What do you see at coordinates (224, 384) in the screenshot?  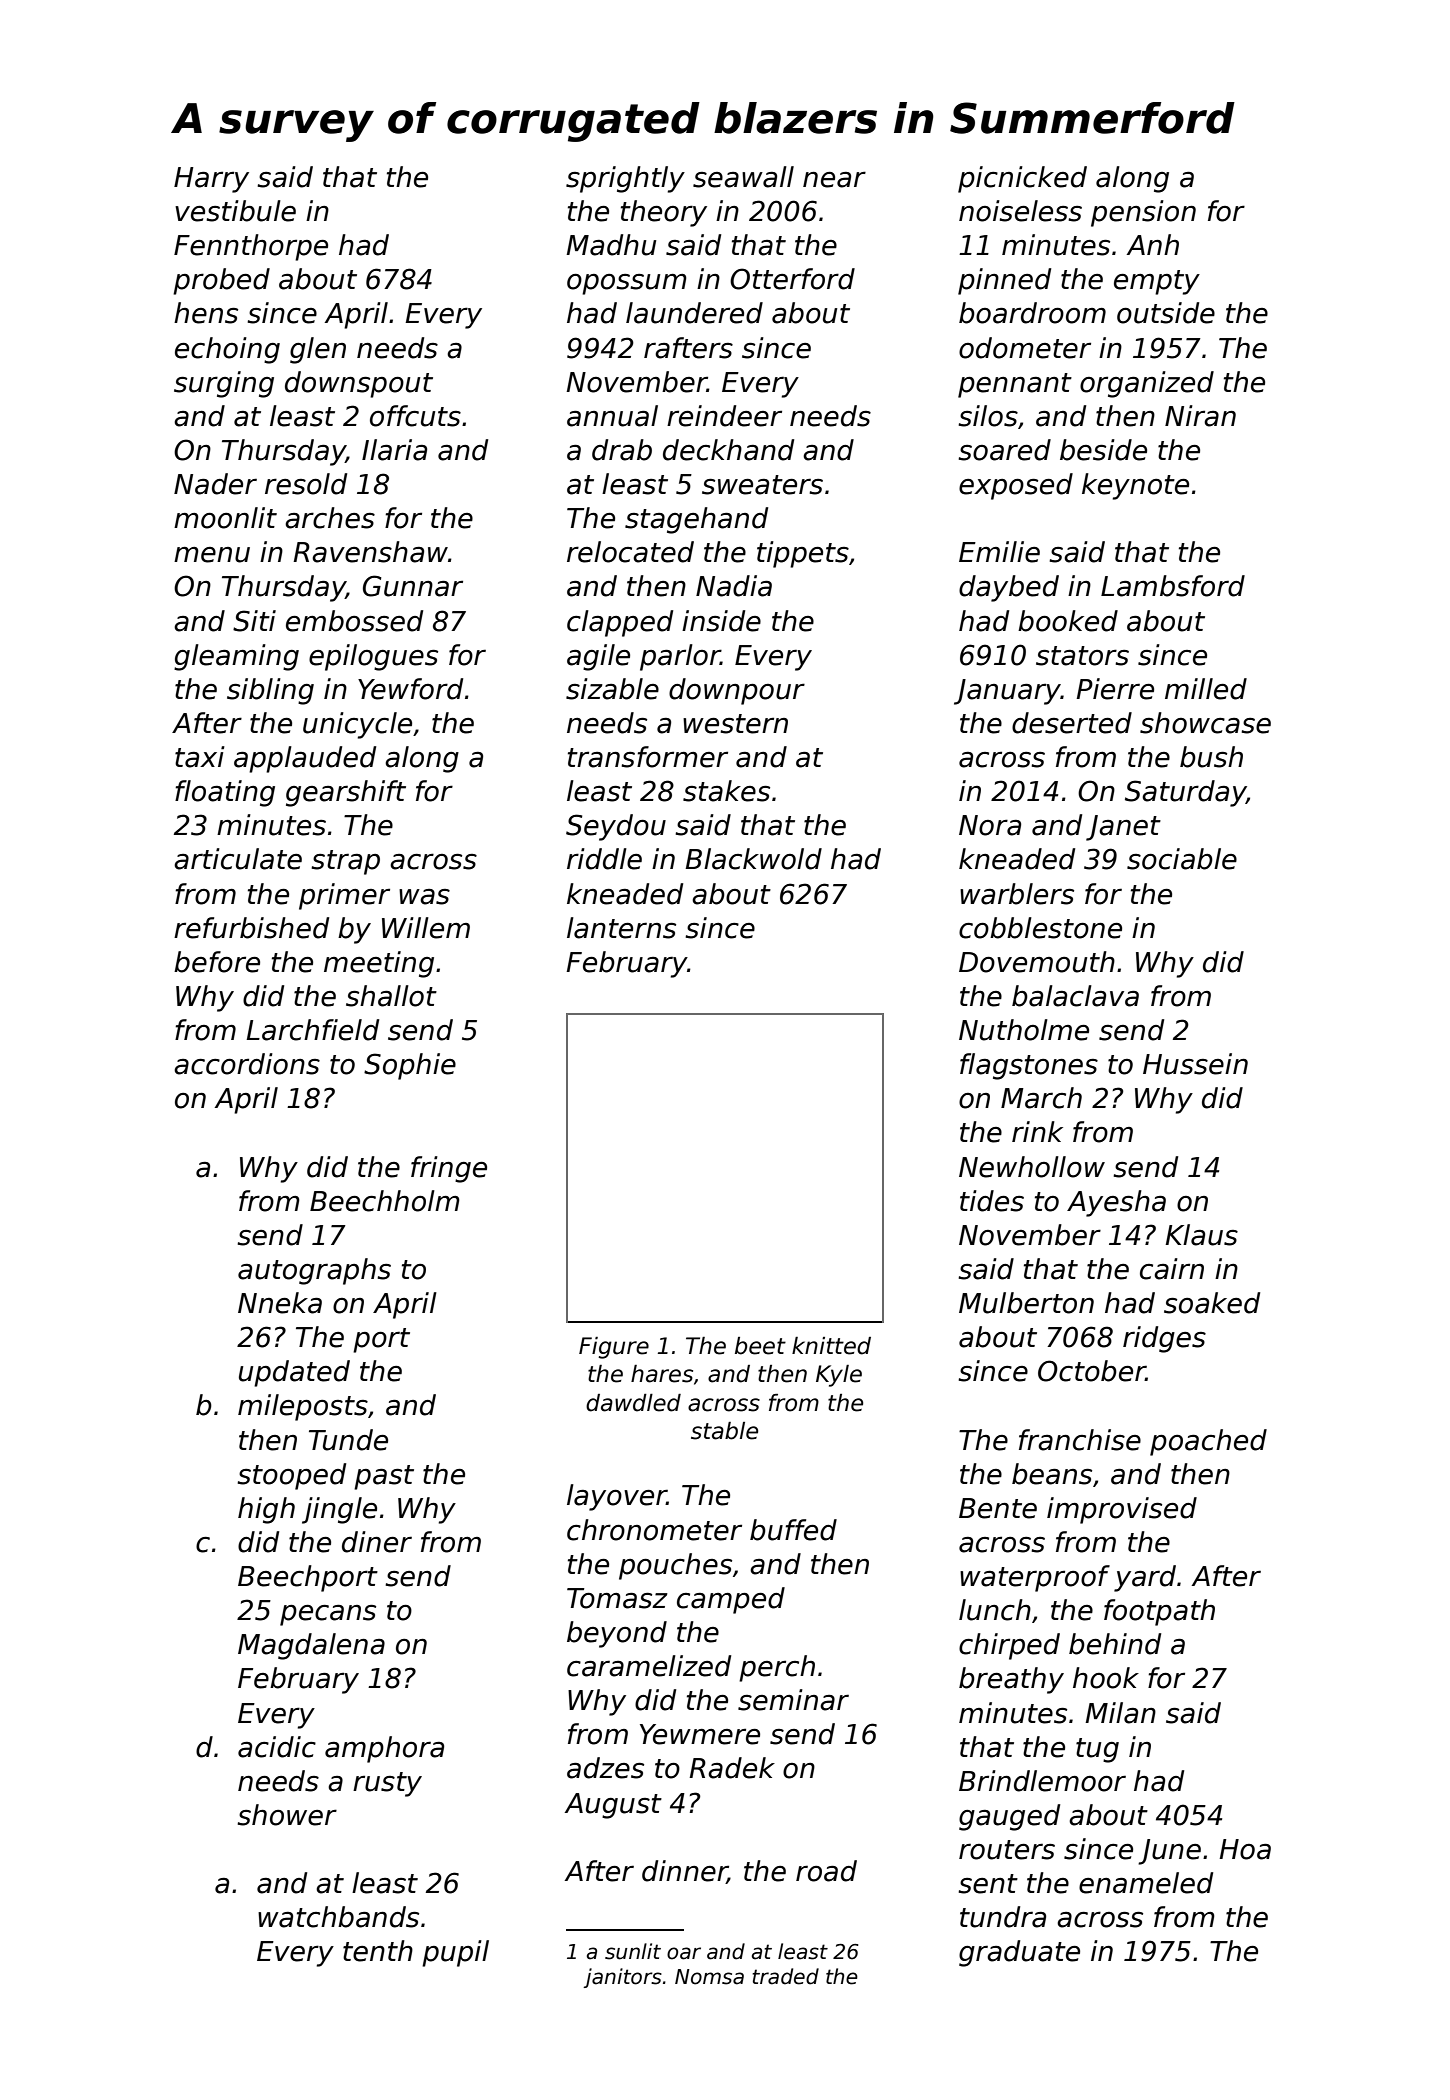 I see `surging` at bounding box center [224, 384].
